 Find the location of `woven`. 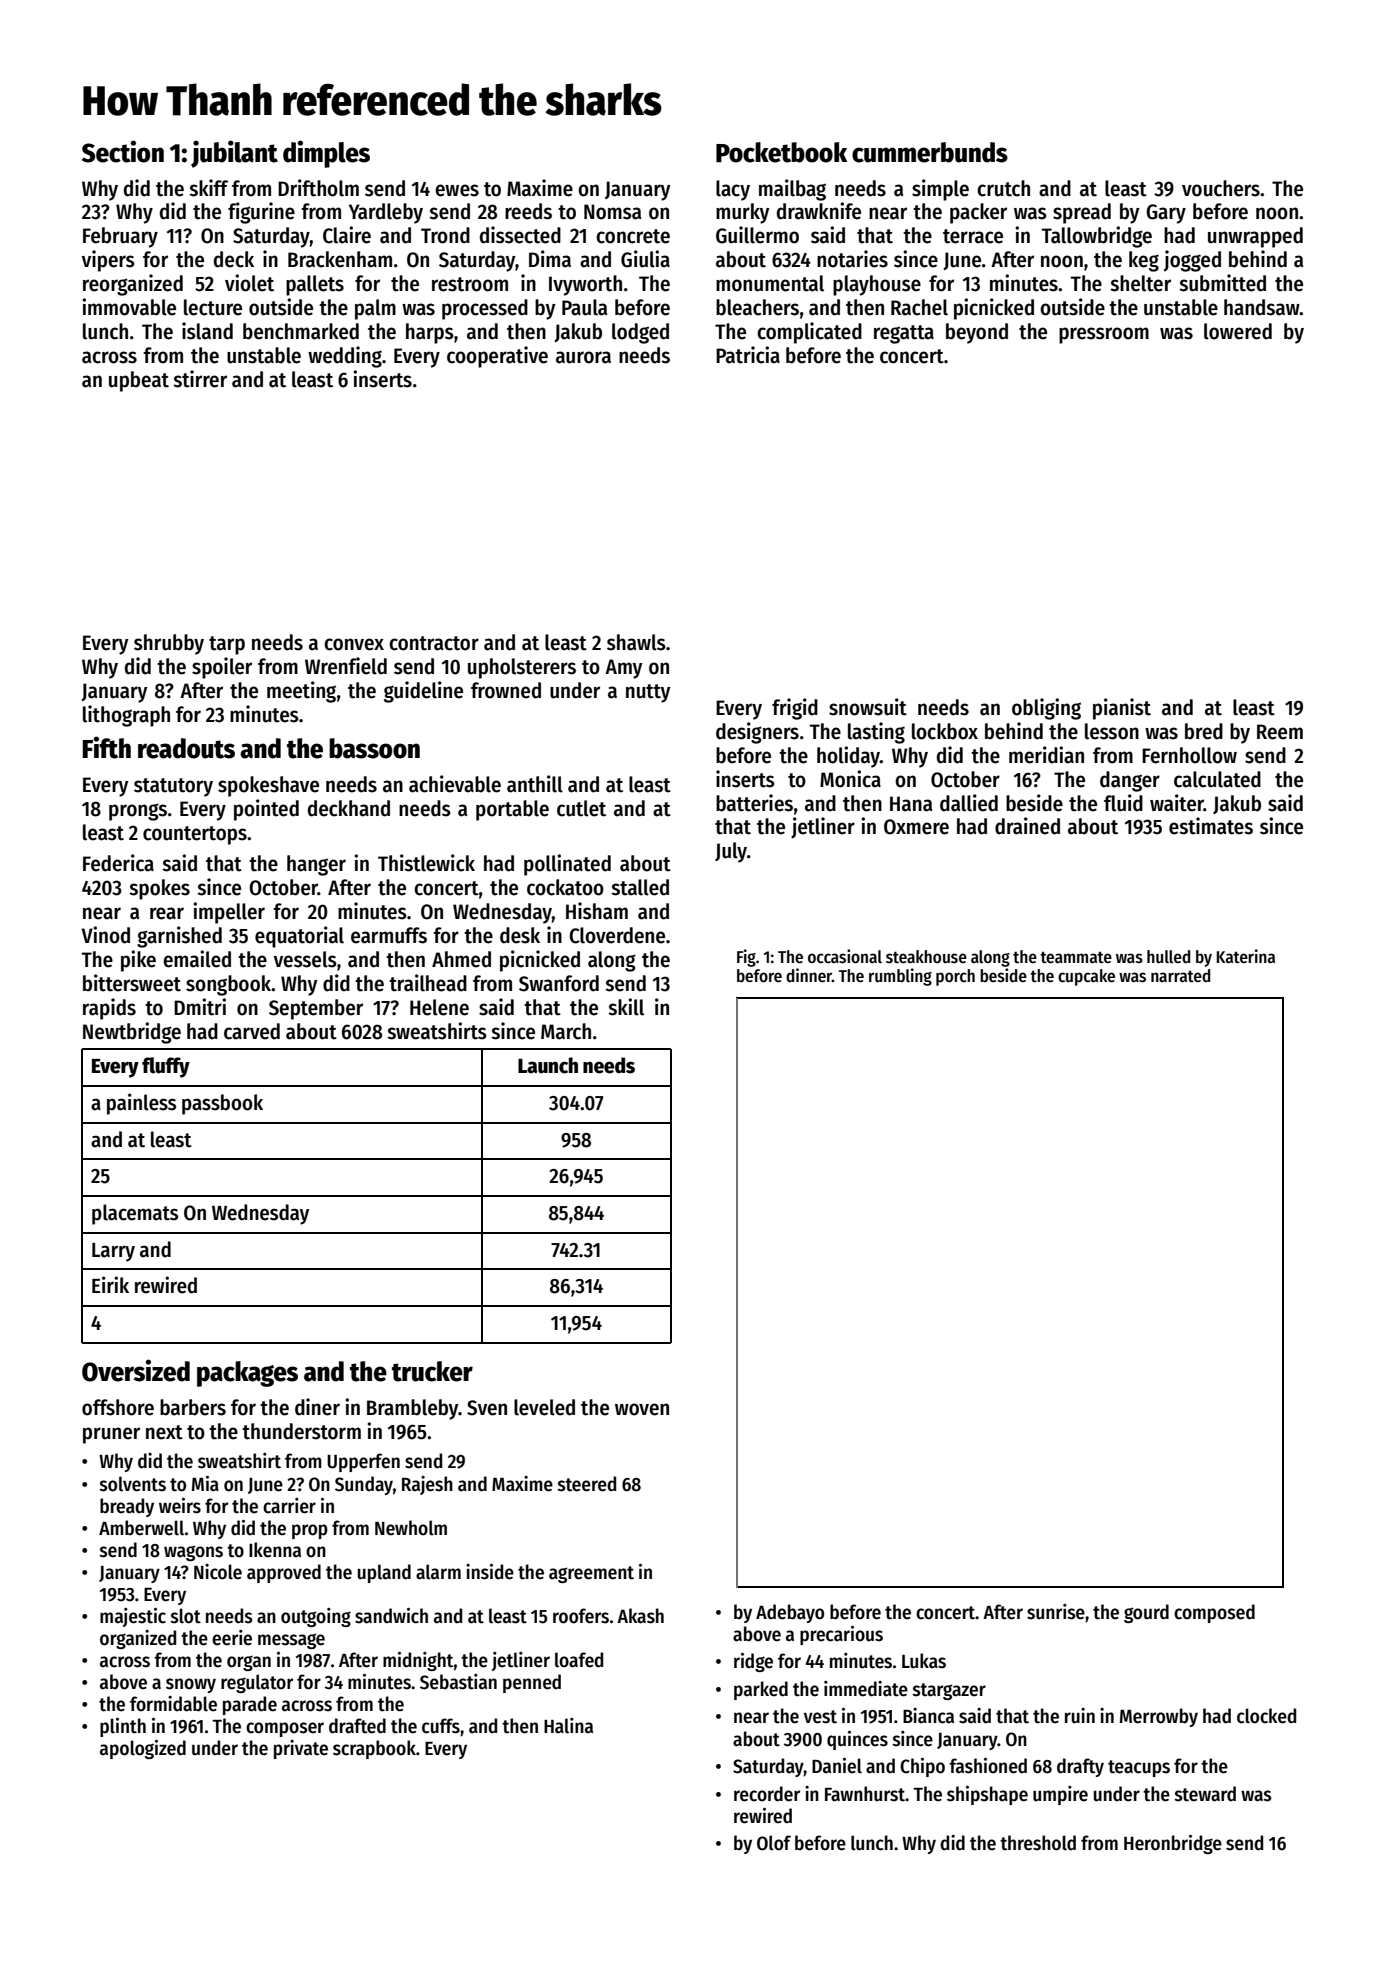

woven is located at coordinates (642, 1409).
